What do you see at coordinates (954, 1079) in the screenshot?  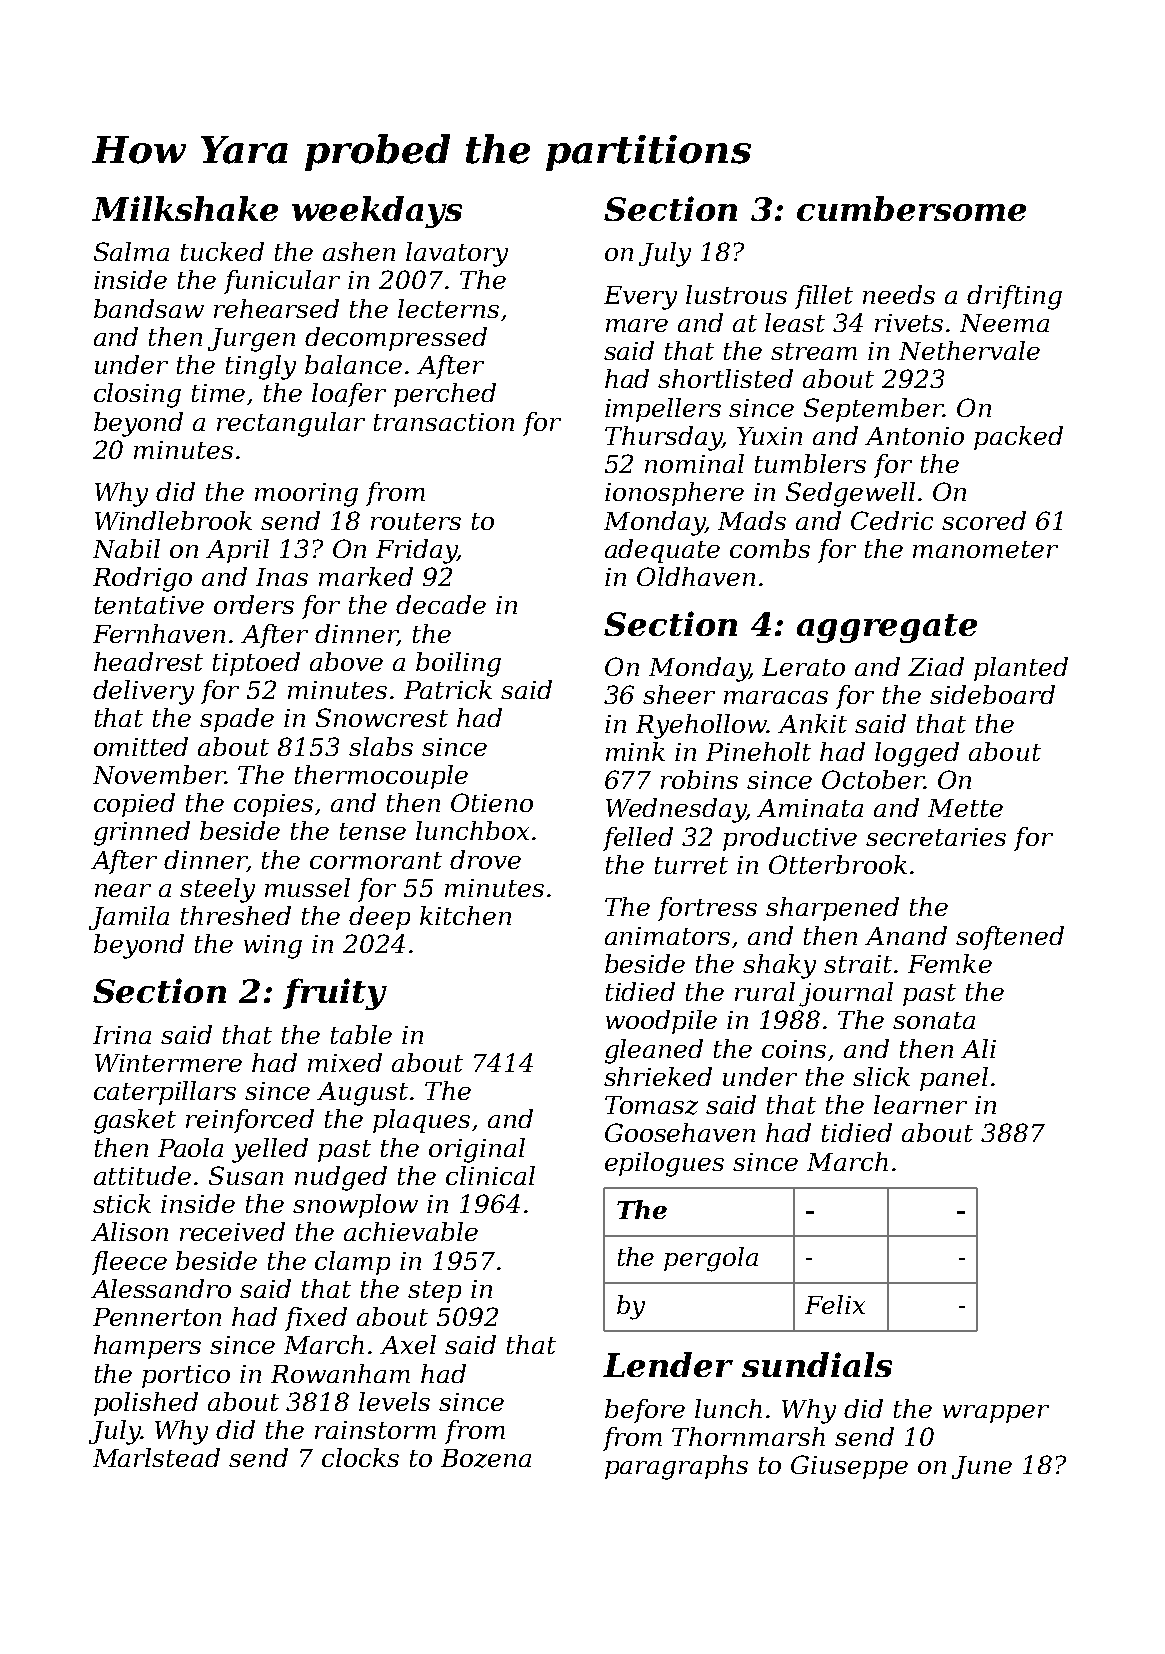 I see `panel` at bounding box center [954, 1079].
